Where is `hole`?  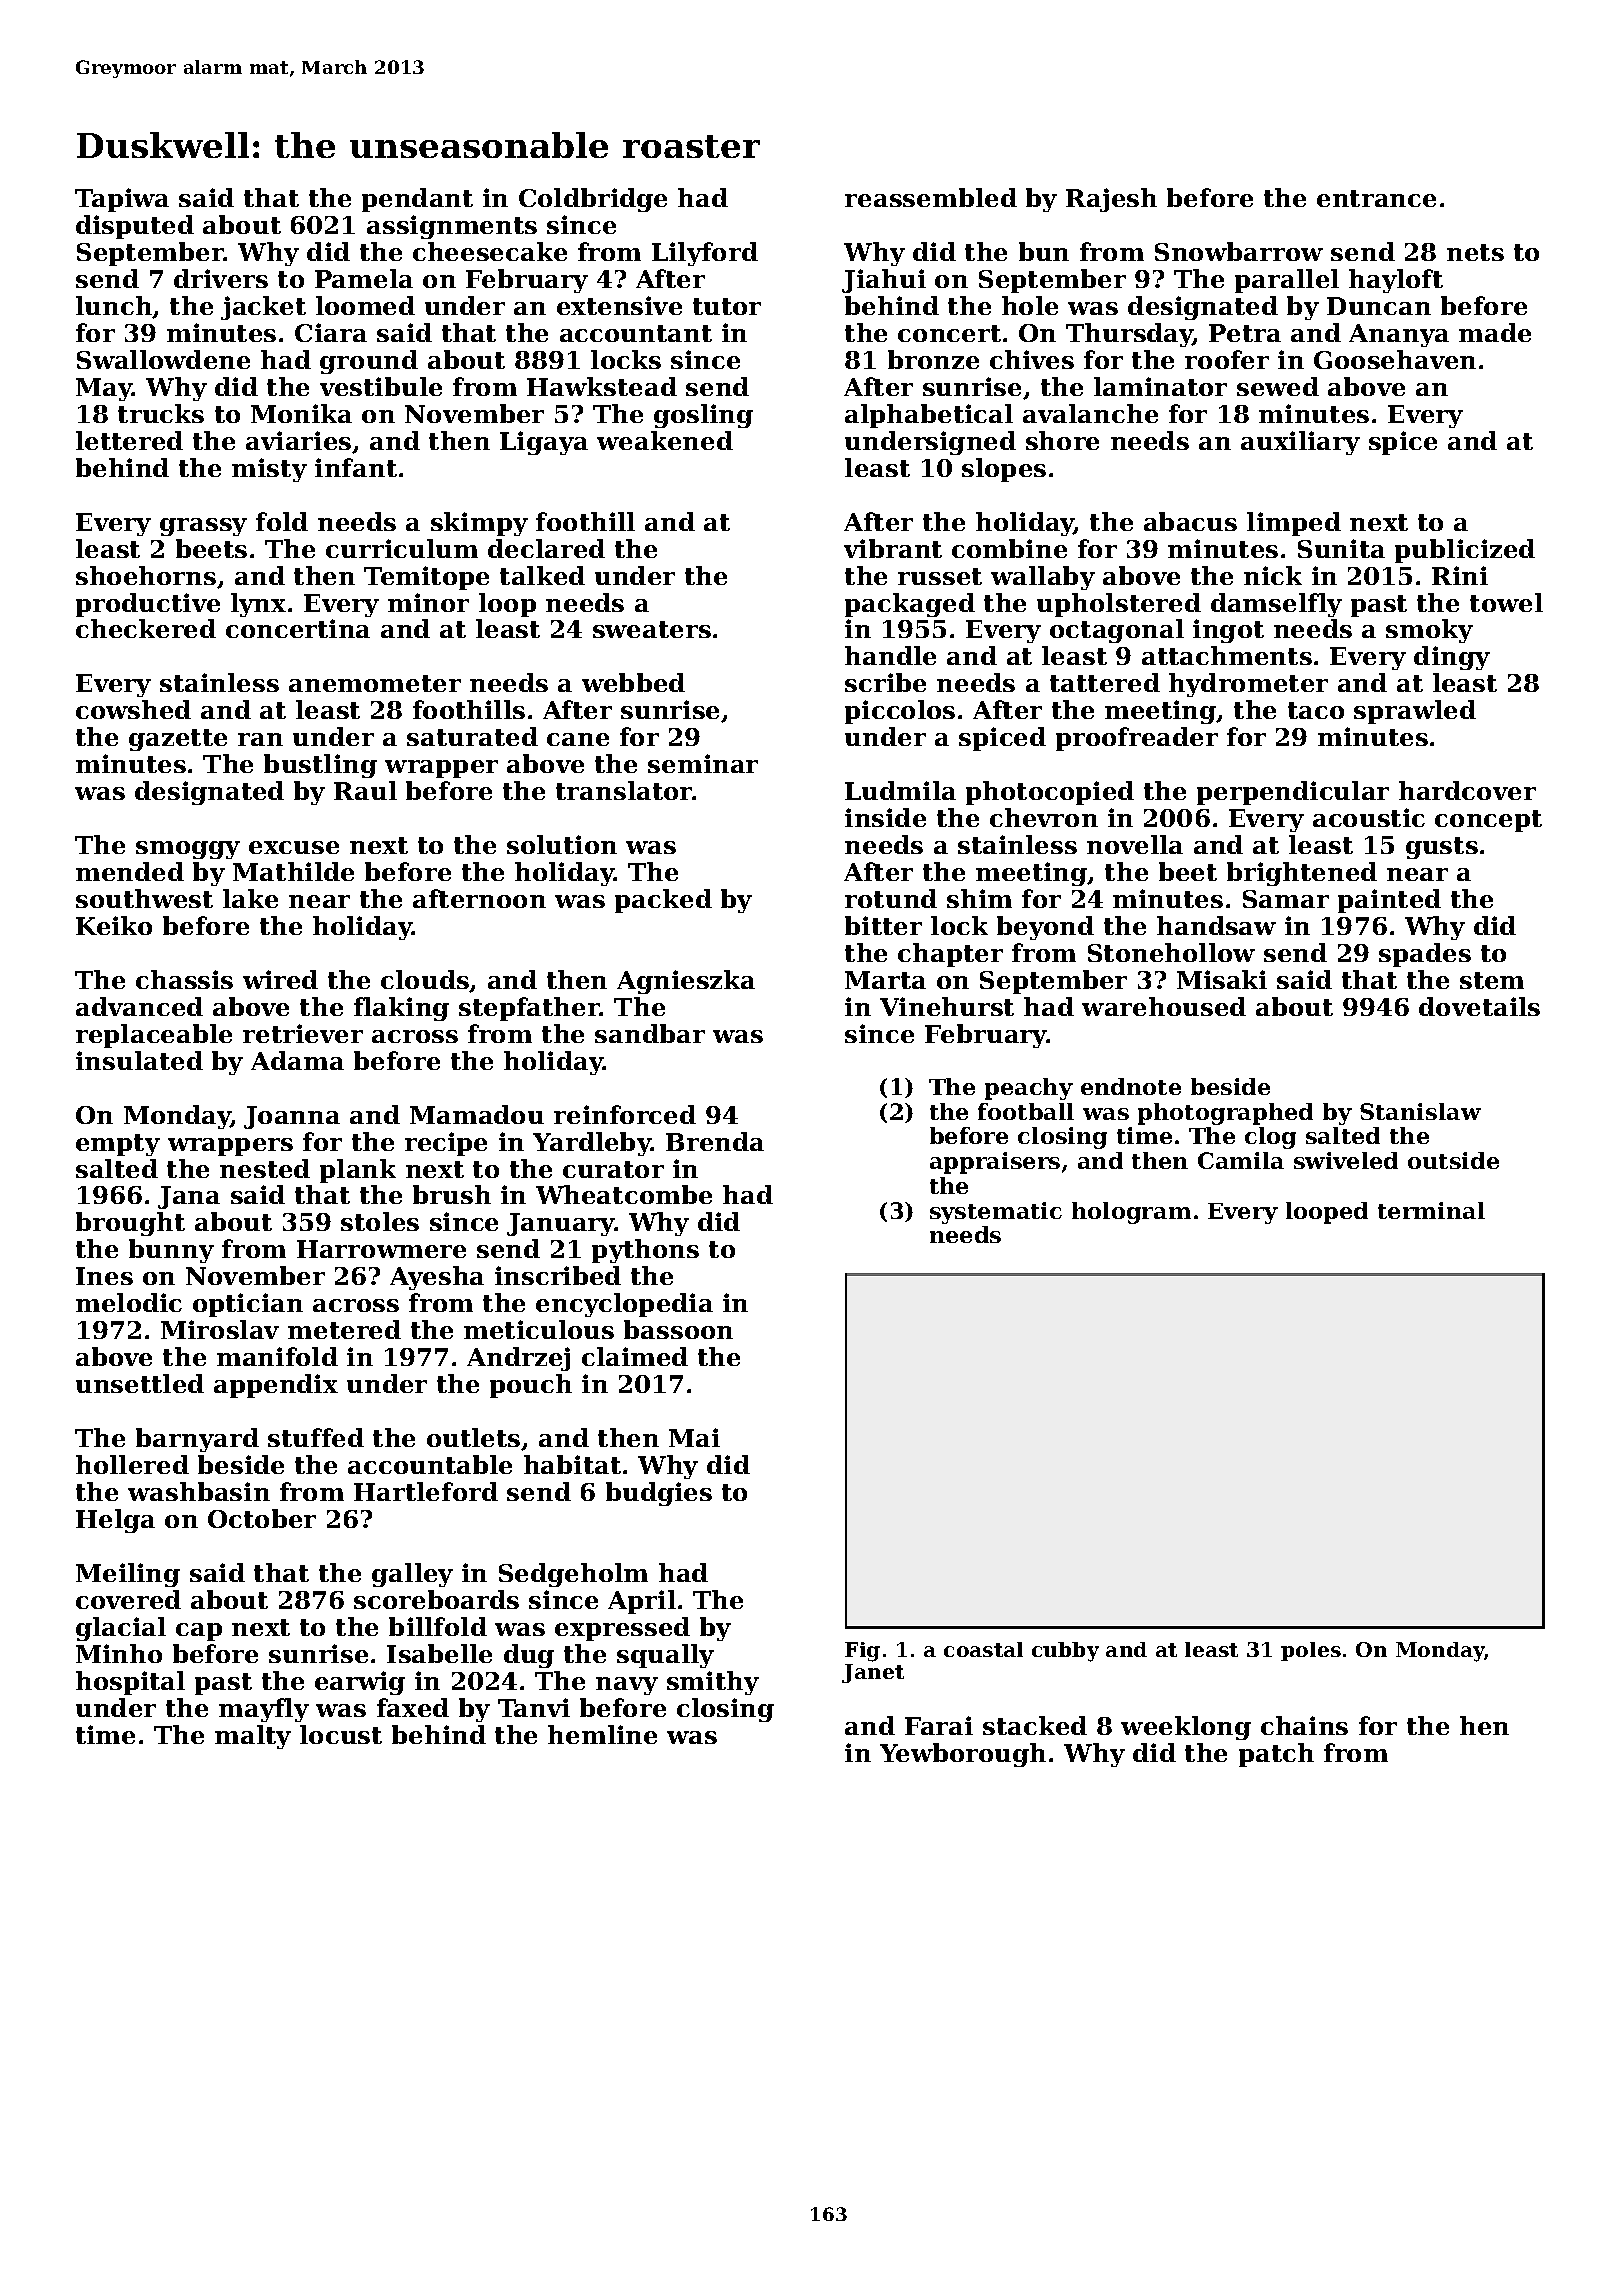
hole is located at coordinates (1030, 305).
